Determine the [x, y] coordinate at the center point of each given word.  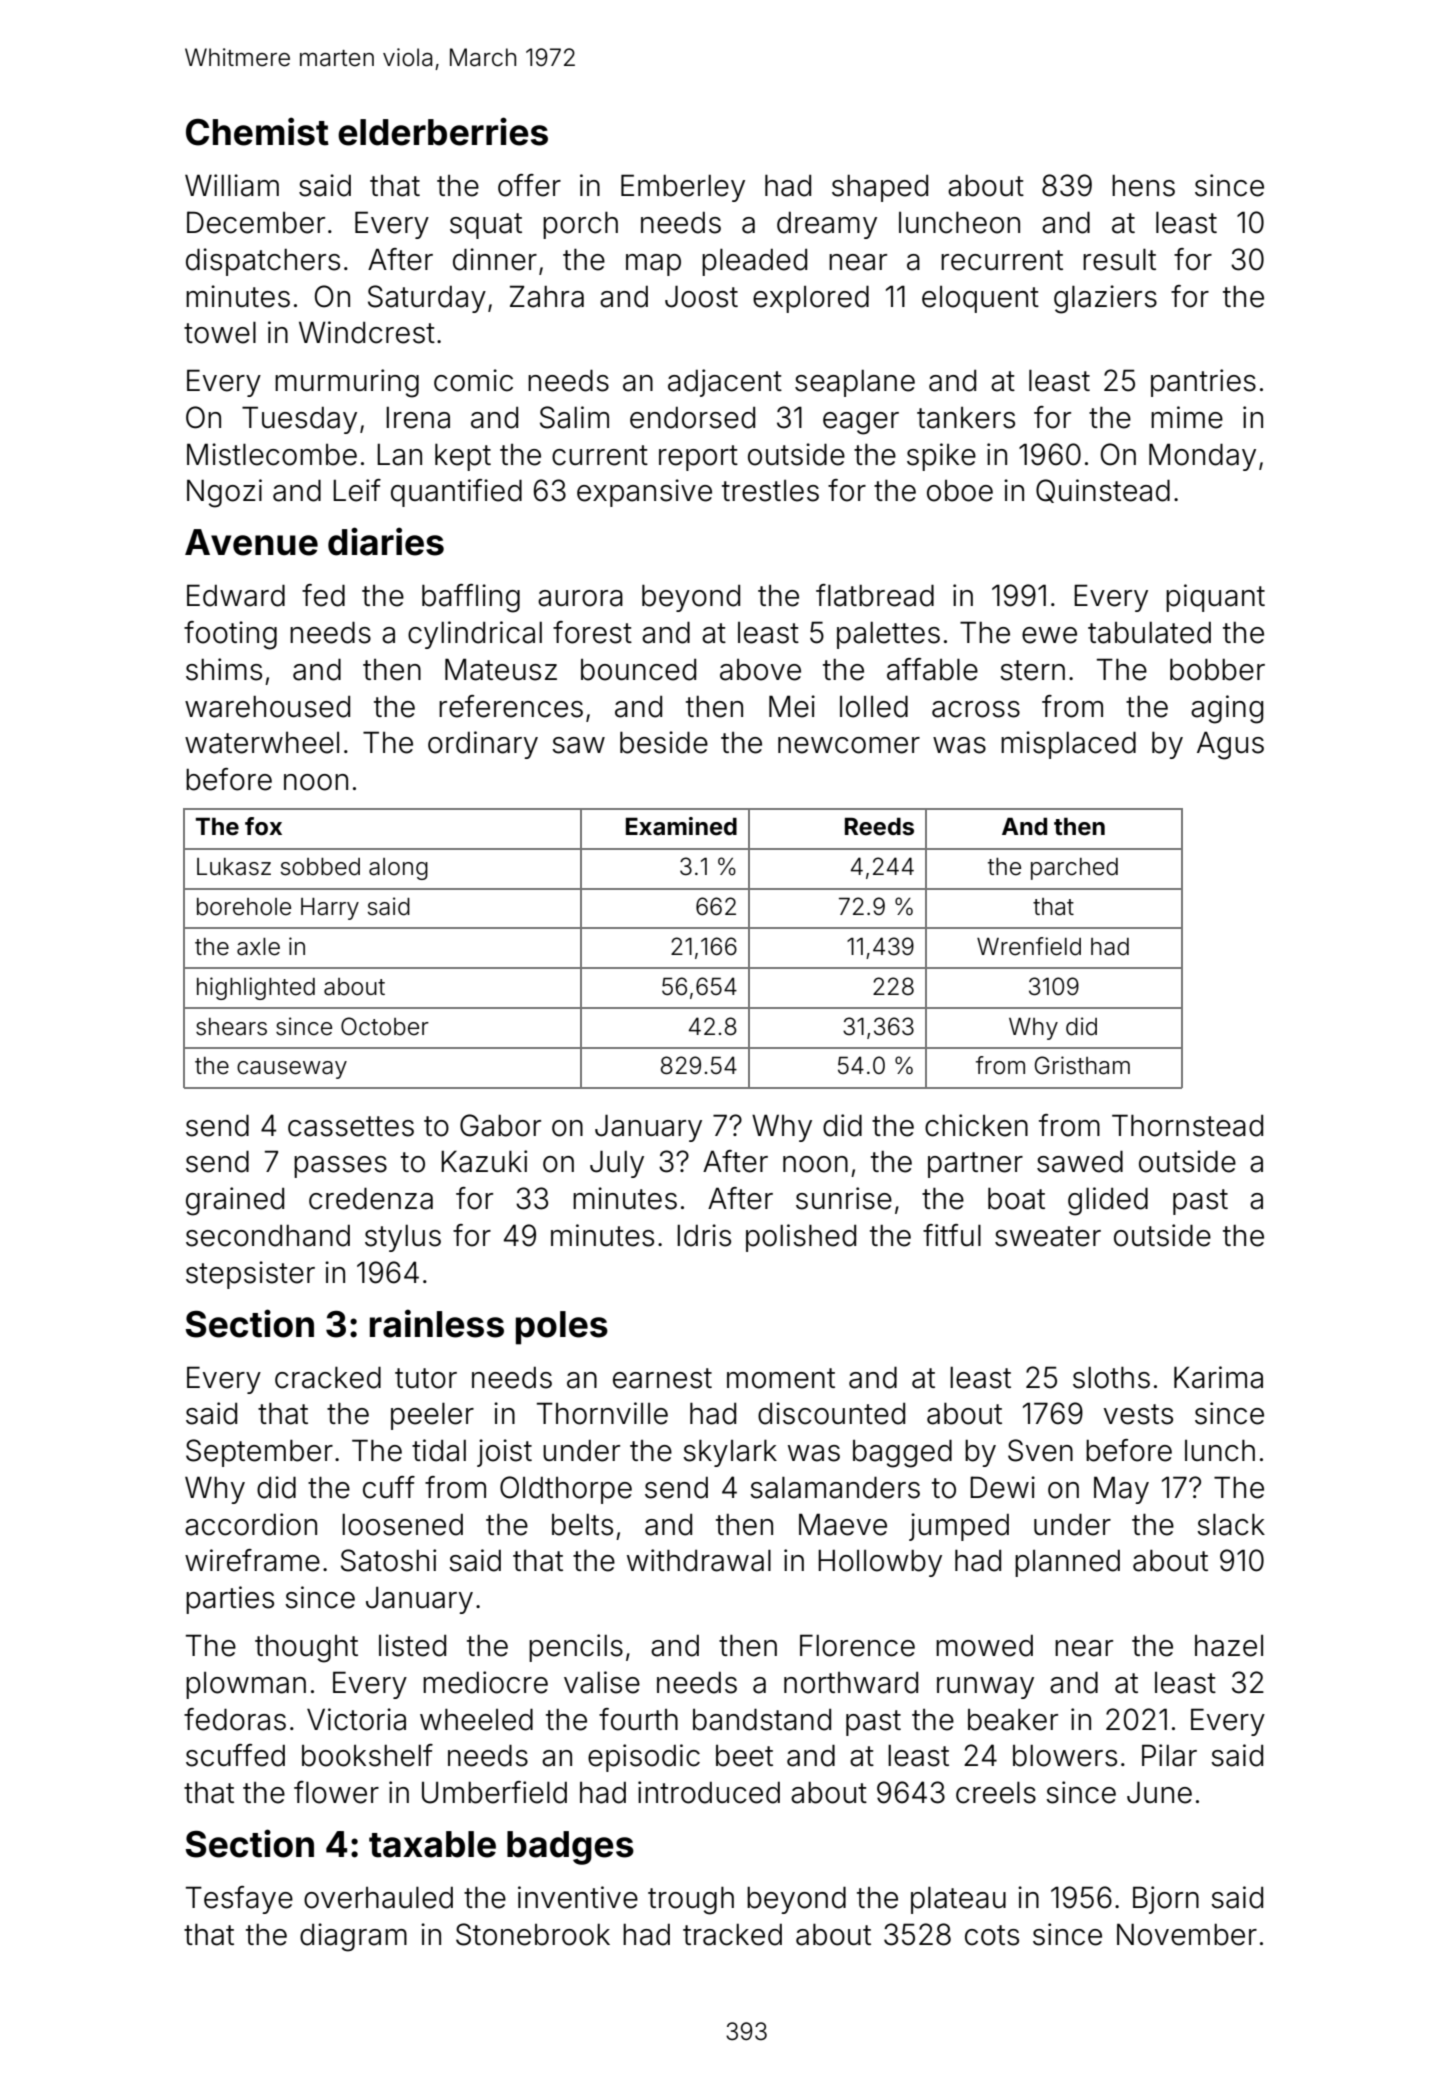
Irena [418, 418]
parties [230, 1600]
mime [1187, 417]
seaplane [855, 383]
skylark [730, 1453]
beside [664, 742]
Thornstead [1187, 1125]
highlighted [256, 988]
